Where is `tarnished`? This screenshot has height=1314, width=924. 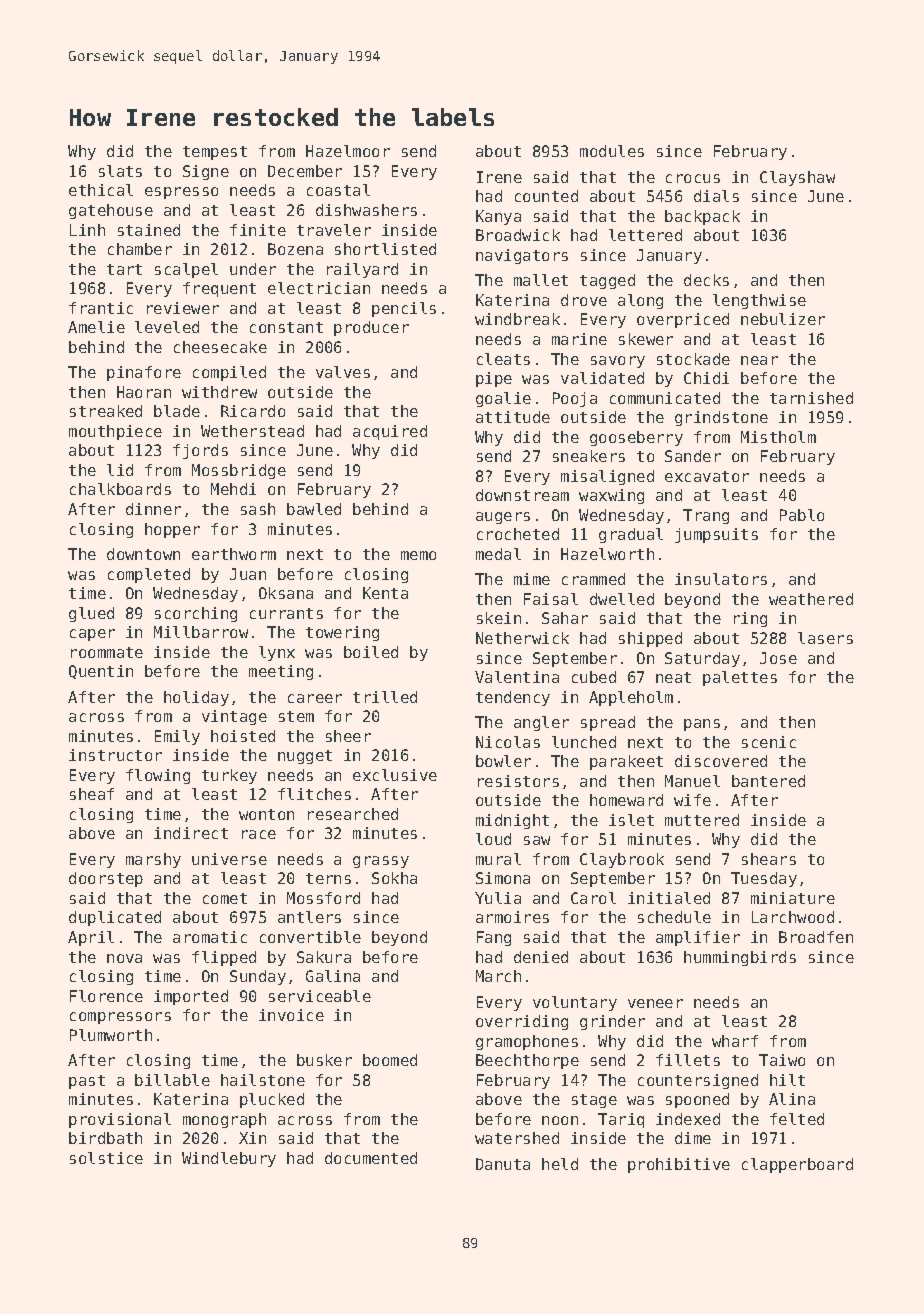
tarnished is located at coordinates (811, 398).
